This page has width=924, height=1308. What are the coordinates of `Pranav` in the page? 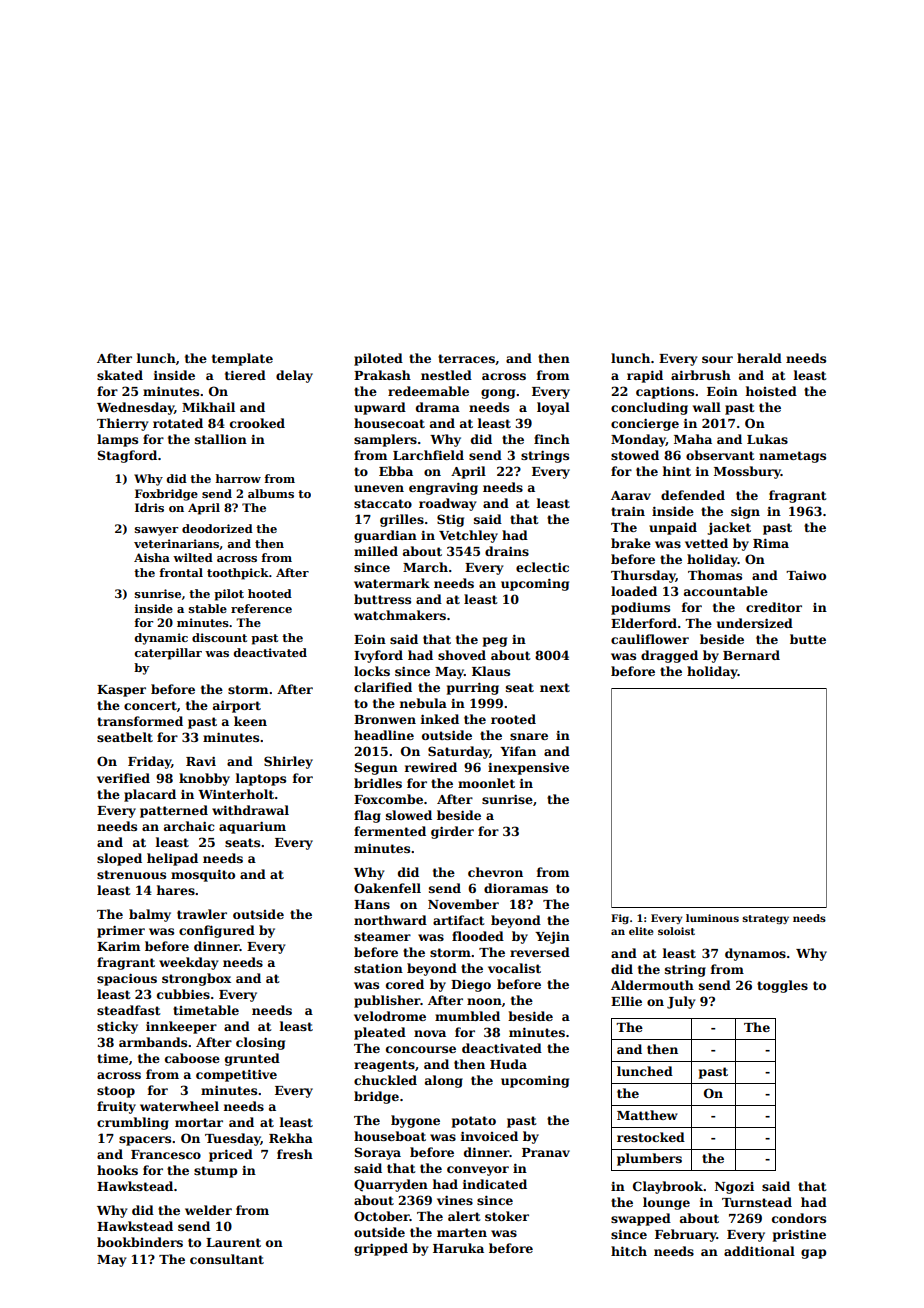 It's located at (546, 1152).
